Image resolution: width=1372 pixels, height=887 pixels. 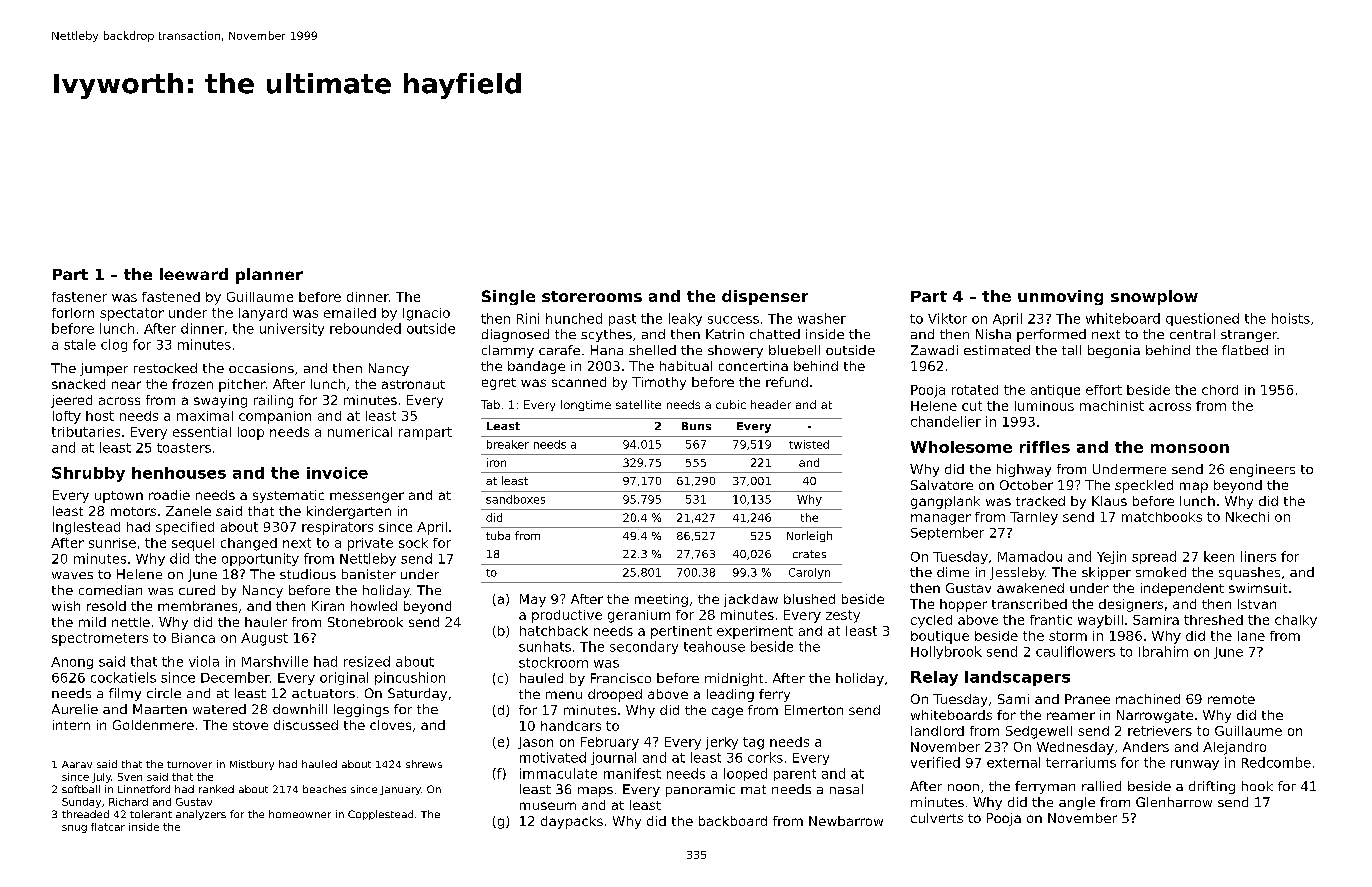 What do you see at coordinates (323, 693) in the image?
I see `actuators` at bounding box center [323, 693].
